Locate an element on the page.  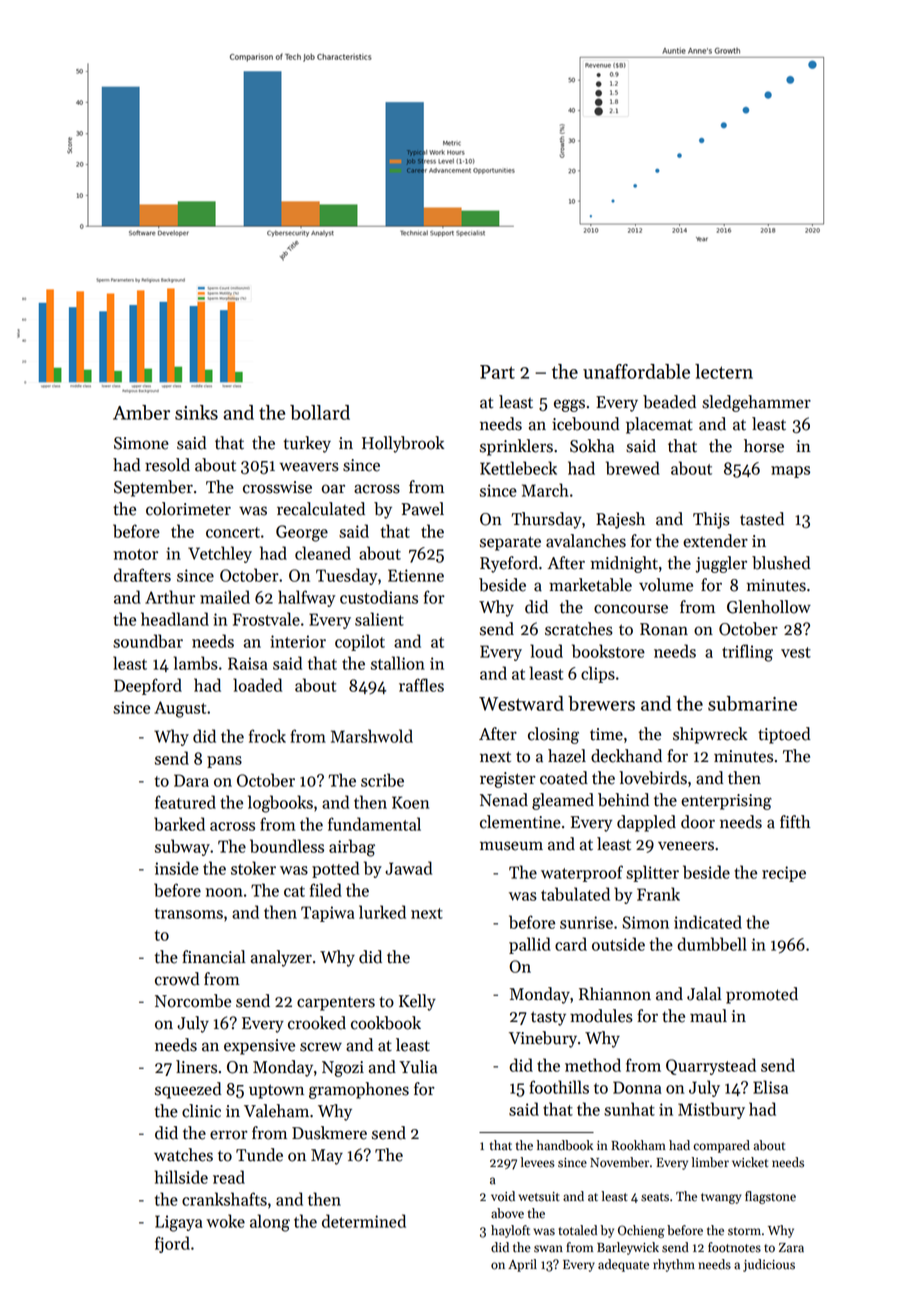
Etienne is located at coordinates (416, 575).
